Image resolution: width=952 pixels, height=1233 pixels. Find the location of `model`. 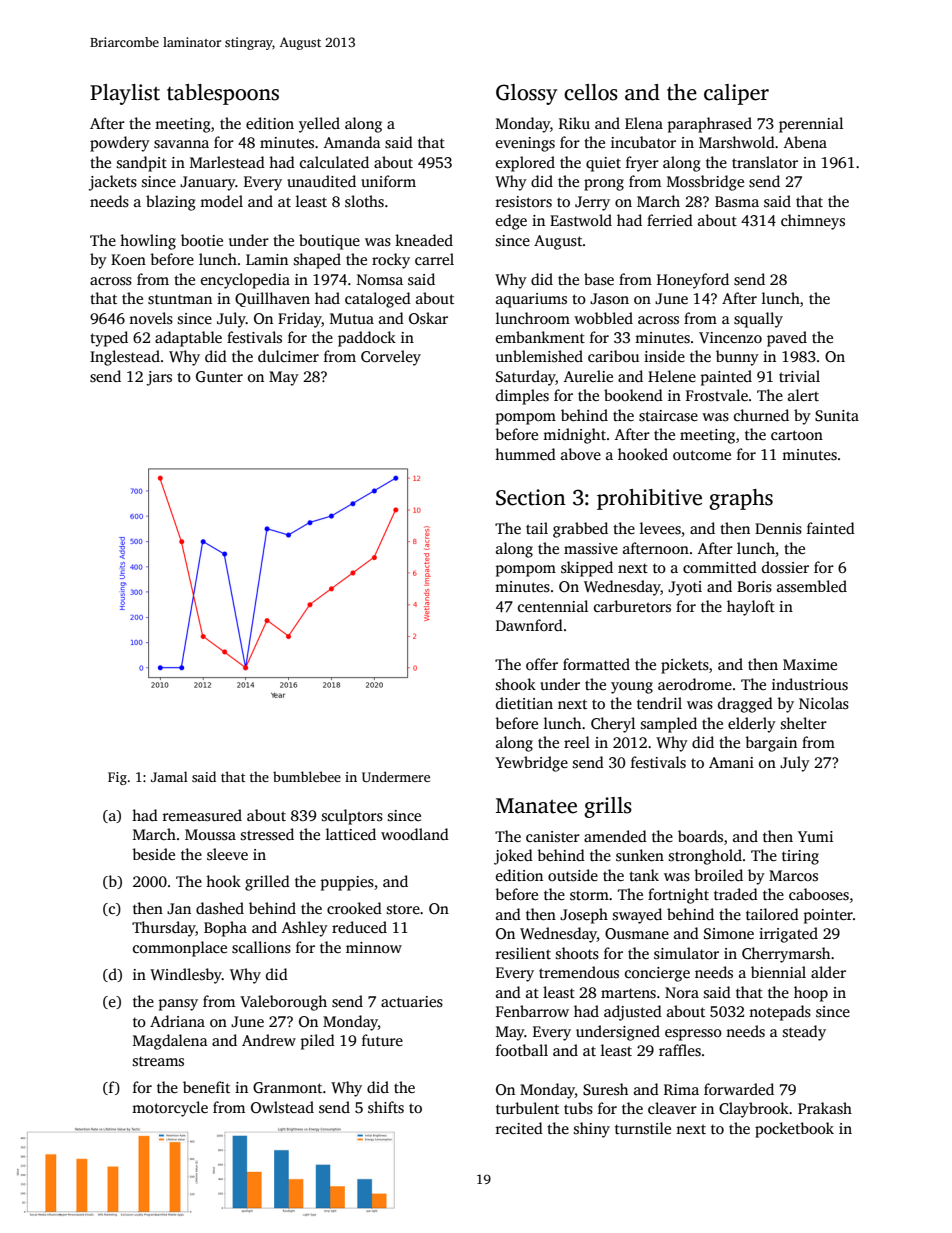

model is located at coordinates (221, 201).
